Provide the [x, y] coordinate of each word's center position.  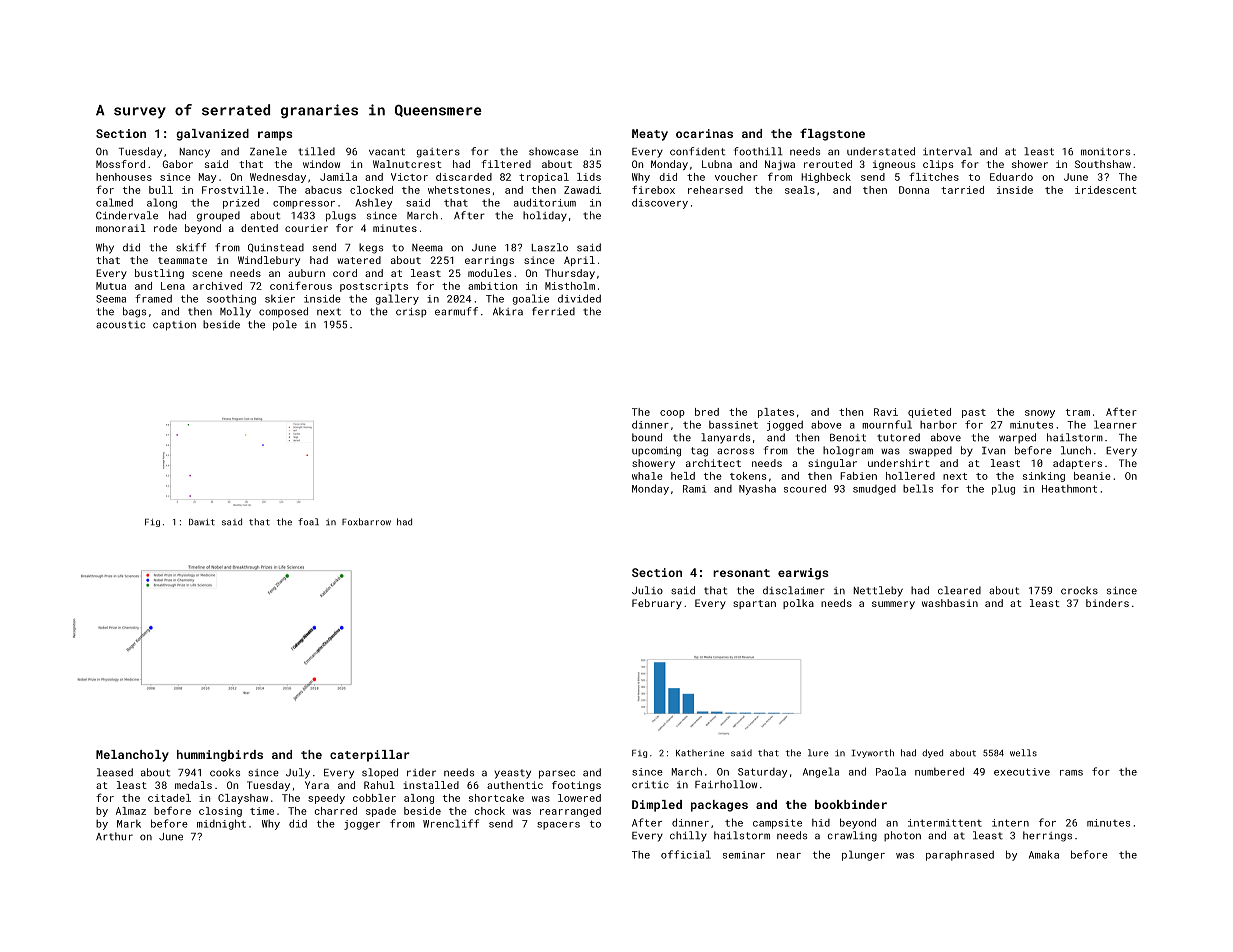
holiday [545, 216]
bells [918, 488]
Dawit [202, 522]
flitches [934, 176]
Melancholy [132, 756]
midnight [221, 824]
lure [818, 753]
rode [165, 228]
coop [672, 414]
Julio [647, 590]
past [974, 413]
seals [800, 190]
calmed [114, 202]
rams [1071, 773]
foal [308, 522]
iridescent [1106, 190]
